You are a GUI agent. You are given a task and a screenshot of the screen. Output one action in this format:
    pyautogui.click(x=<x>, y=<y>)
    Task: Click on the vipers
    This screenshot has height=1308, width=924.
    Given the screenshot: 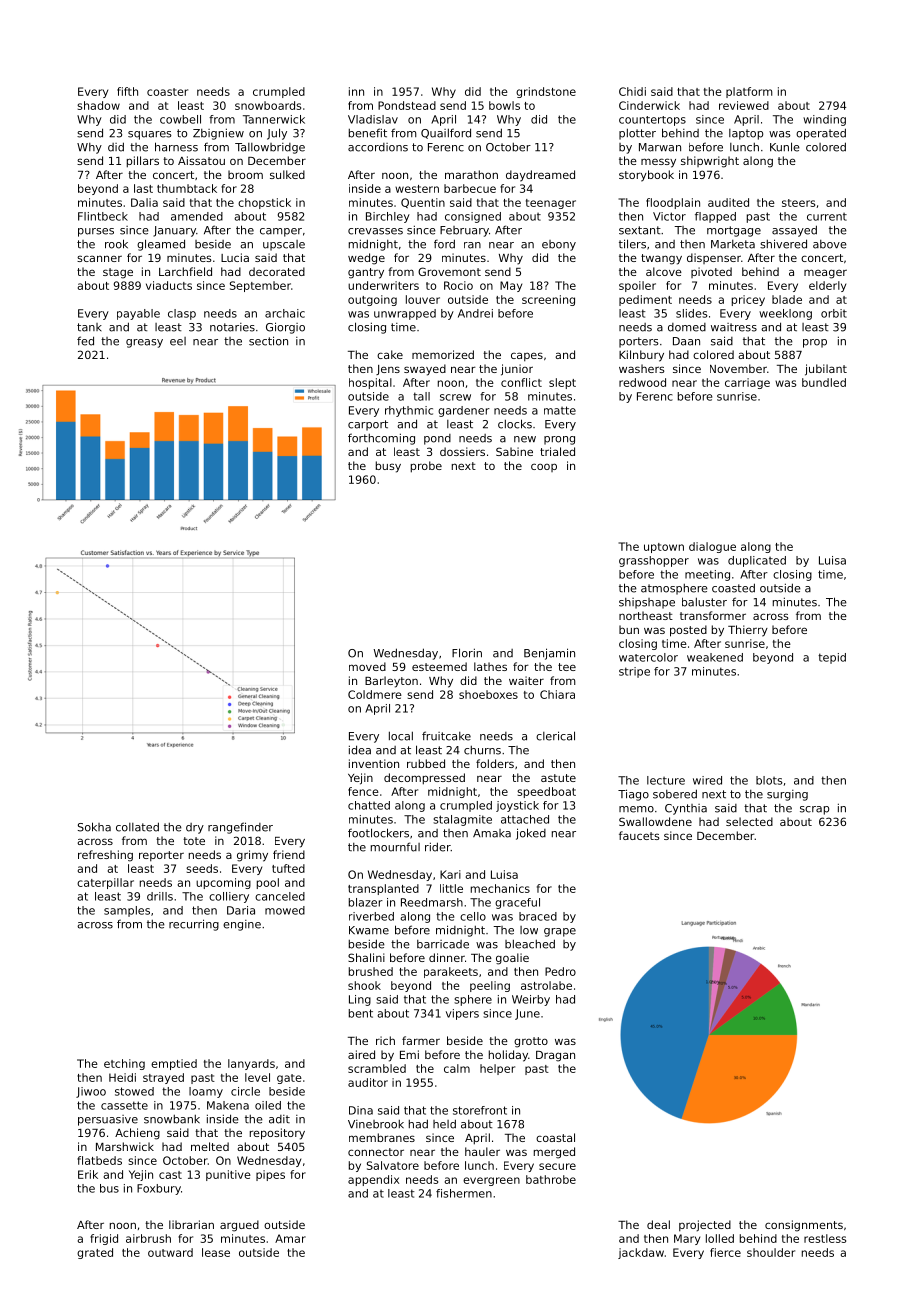 What is the action you would take?
    pyautogui.click(x=462, y=1014)
